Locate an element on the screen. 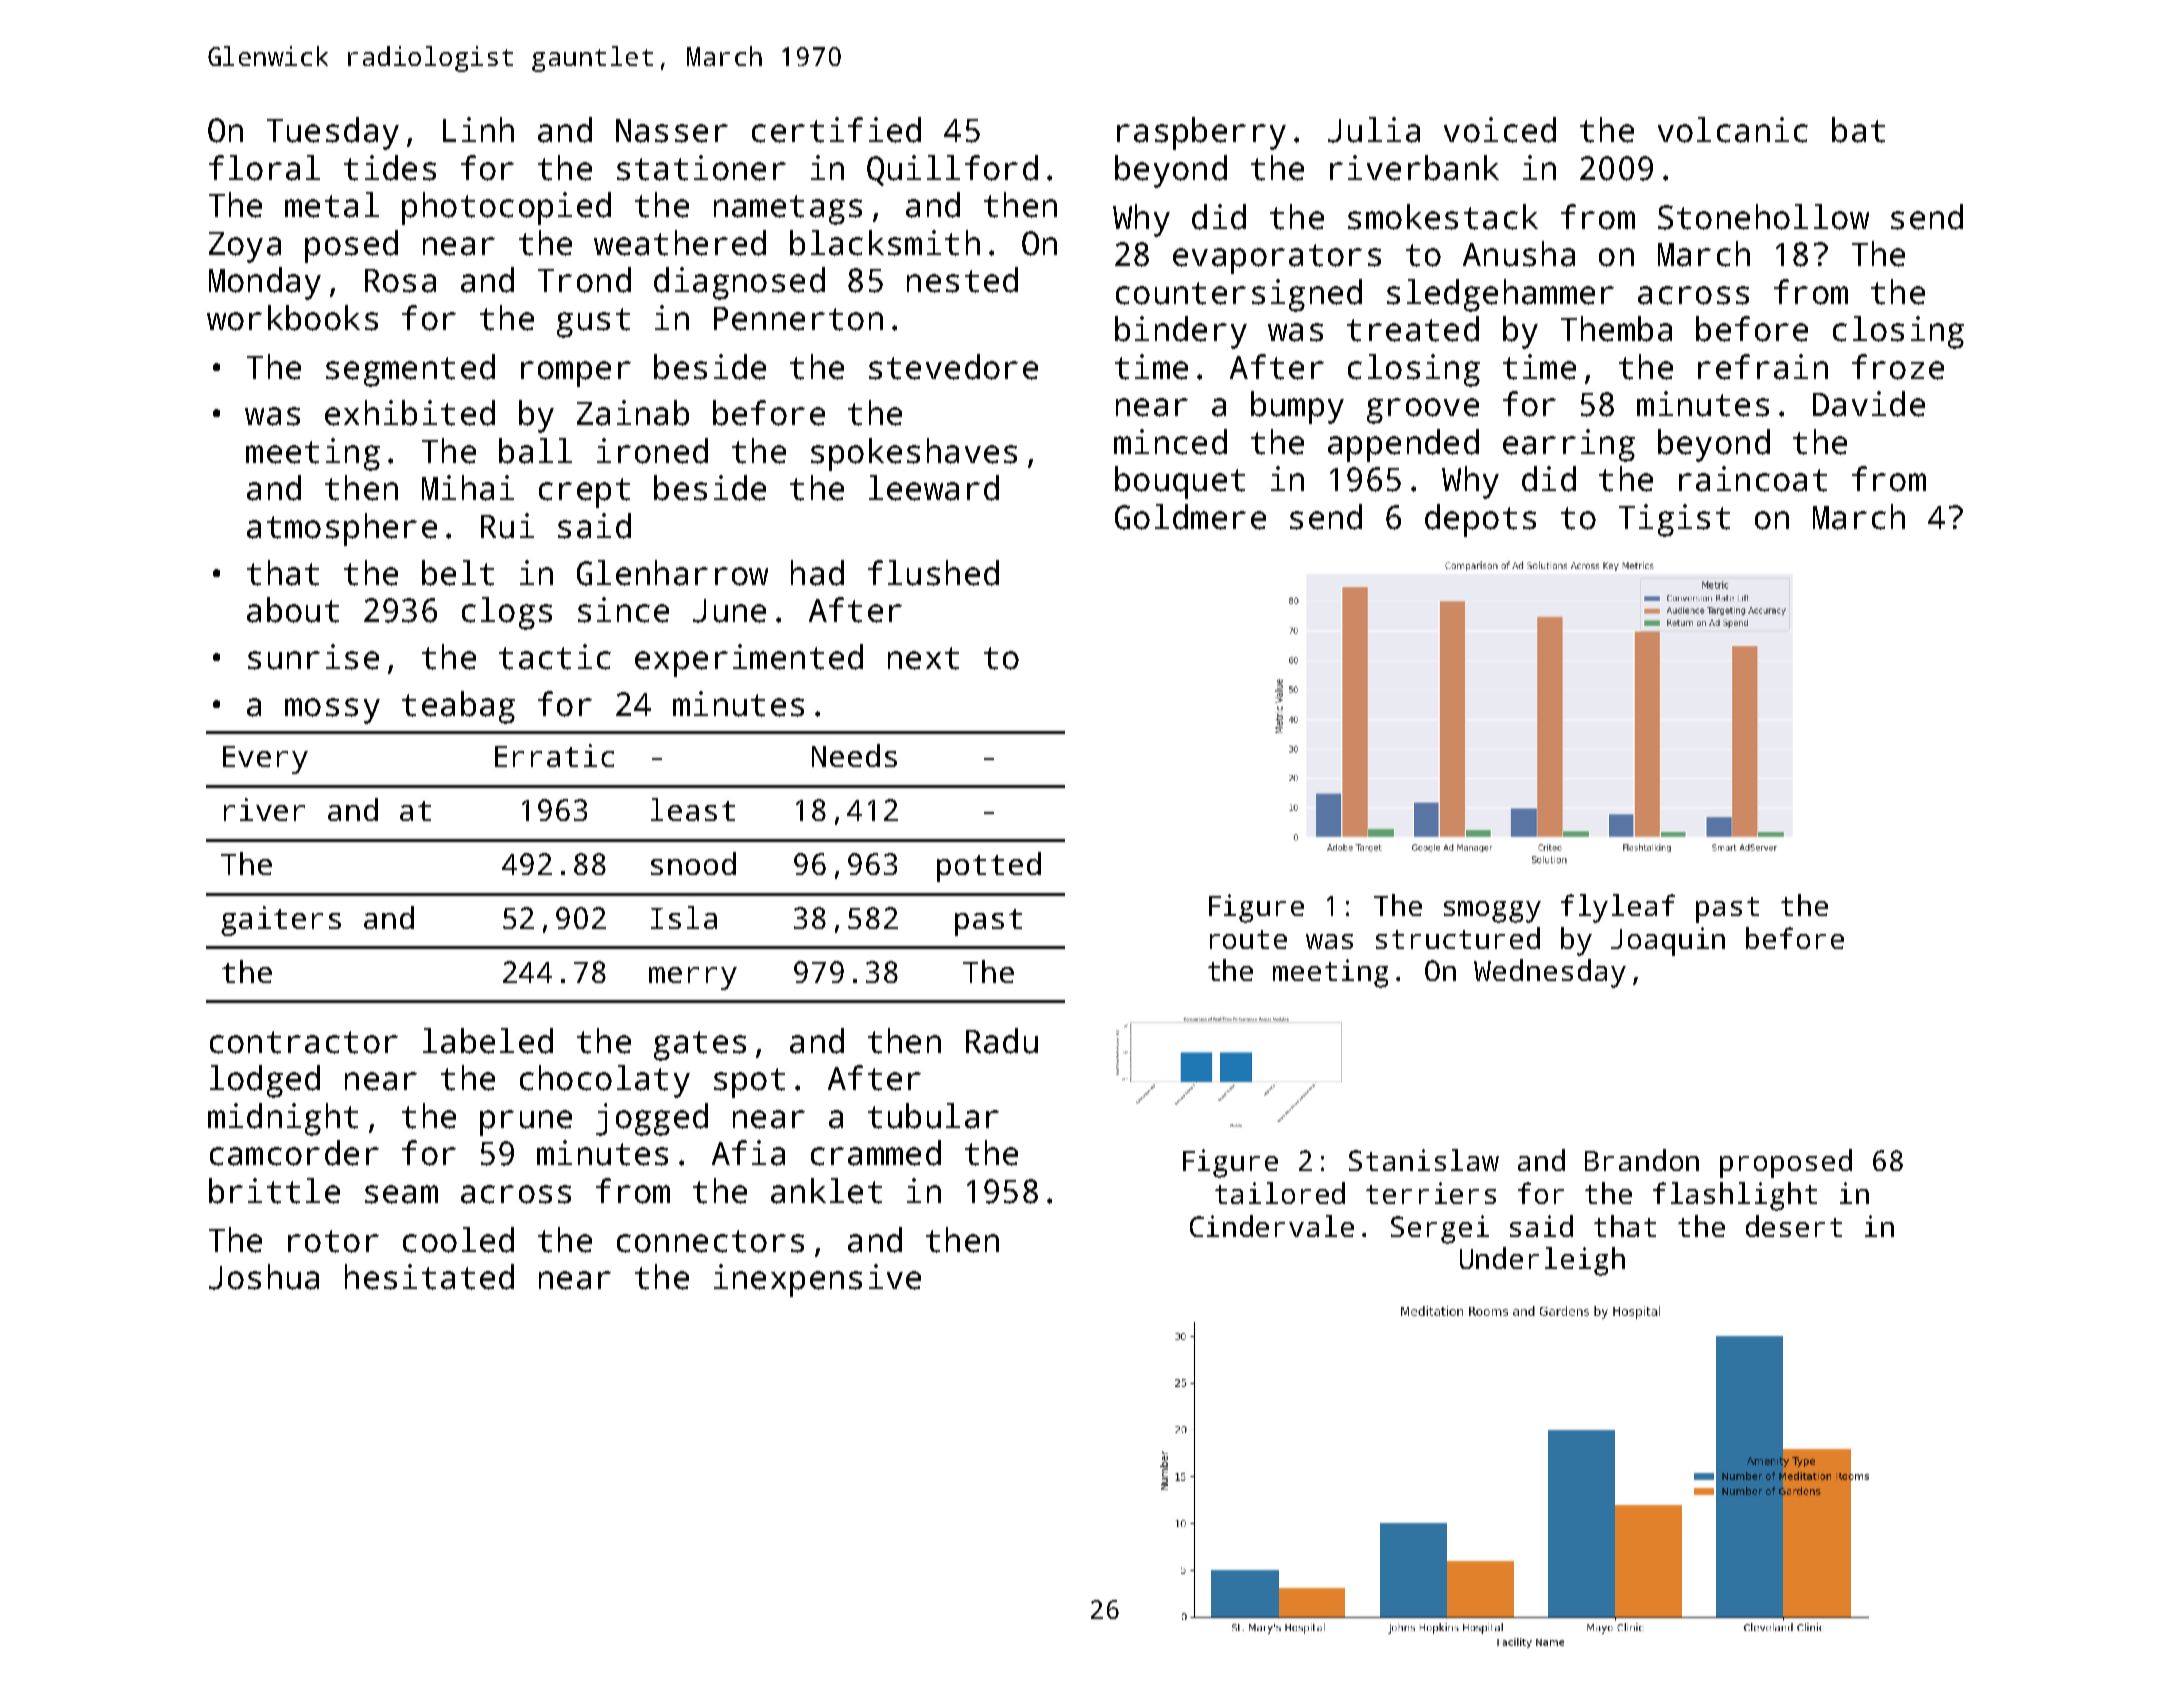 This screenshot has width=2178, height=1683. prune is located at coordinates (526, 1123).
